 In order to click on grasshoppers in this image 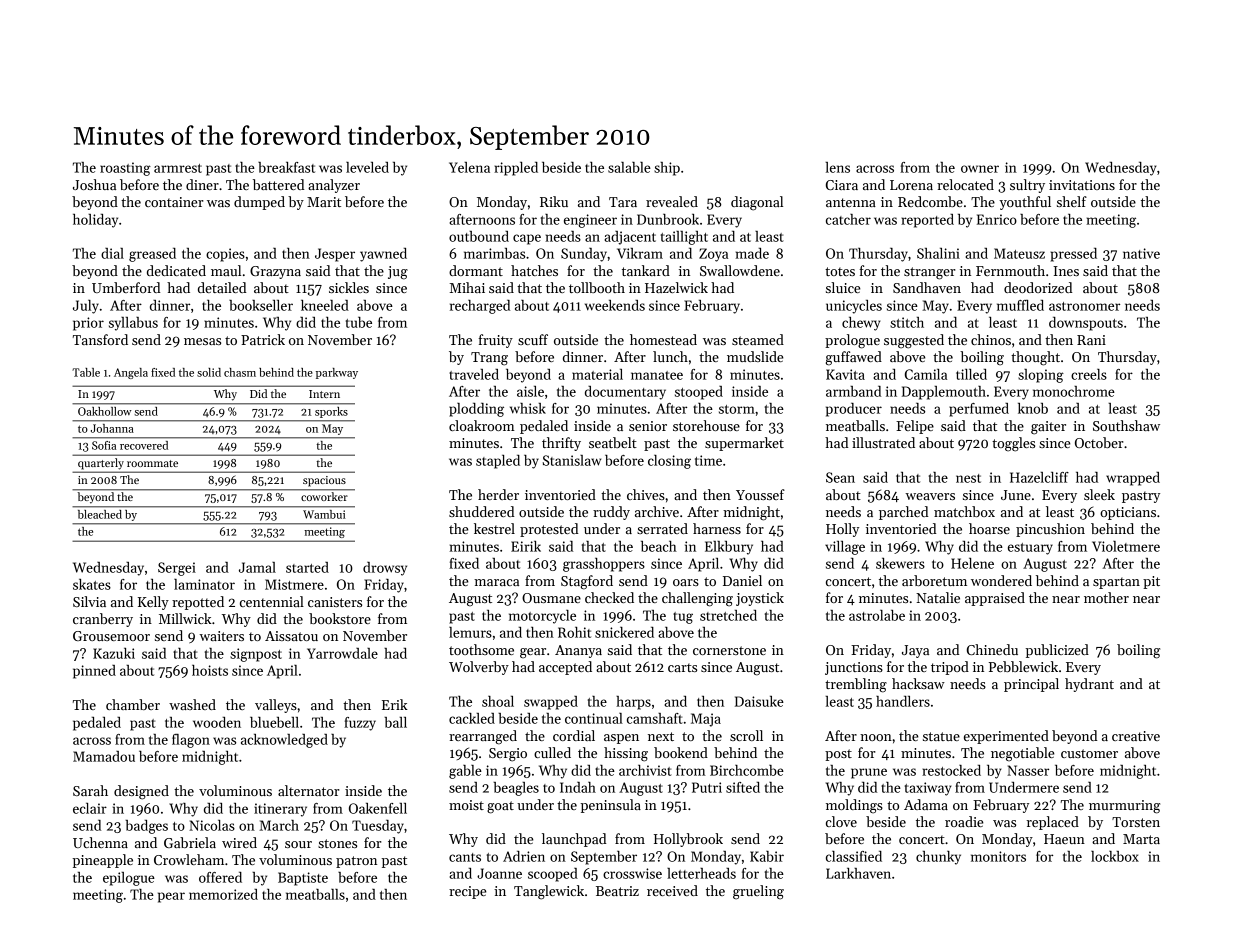, I will do `click(604, 565)`.
